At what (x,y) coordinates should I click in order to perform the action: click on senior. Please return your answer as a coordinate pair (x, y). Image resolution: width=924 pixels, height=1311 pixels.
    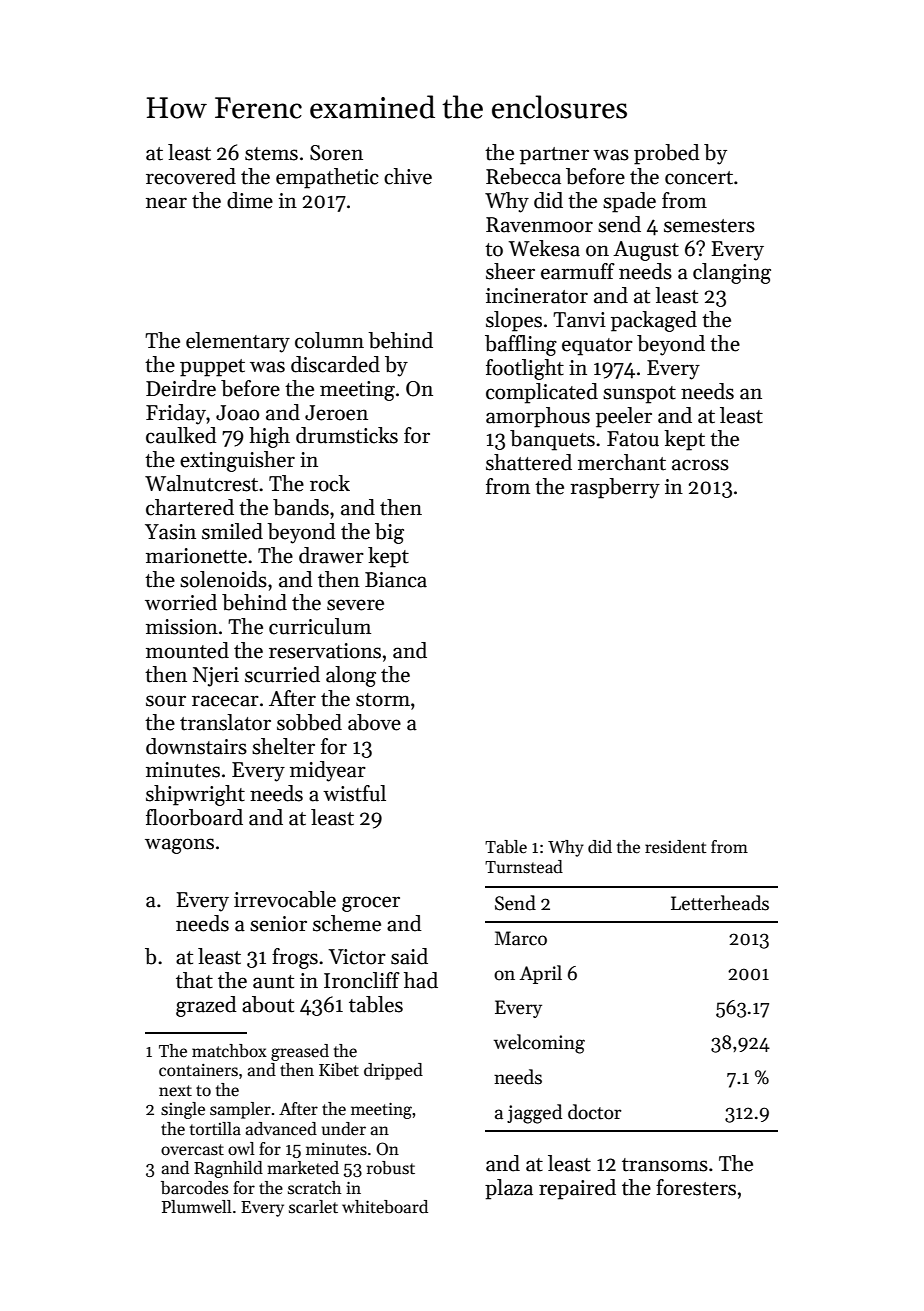
    Looking at the image, I should click on (278, 924).
